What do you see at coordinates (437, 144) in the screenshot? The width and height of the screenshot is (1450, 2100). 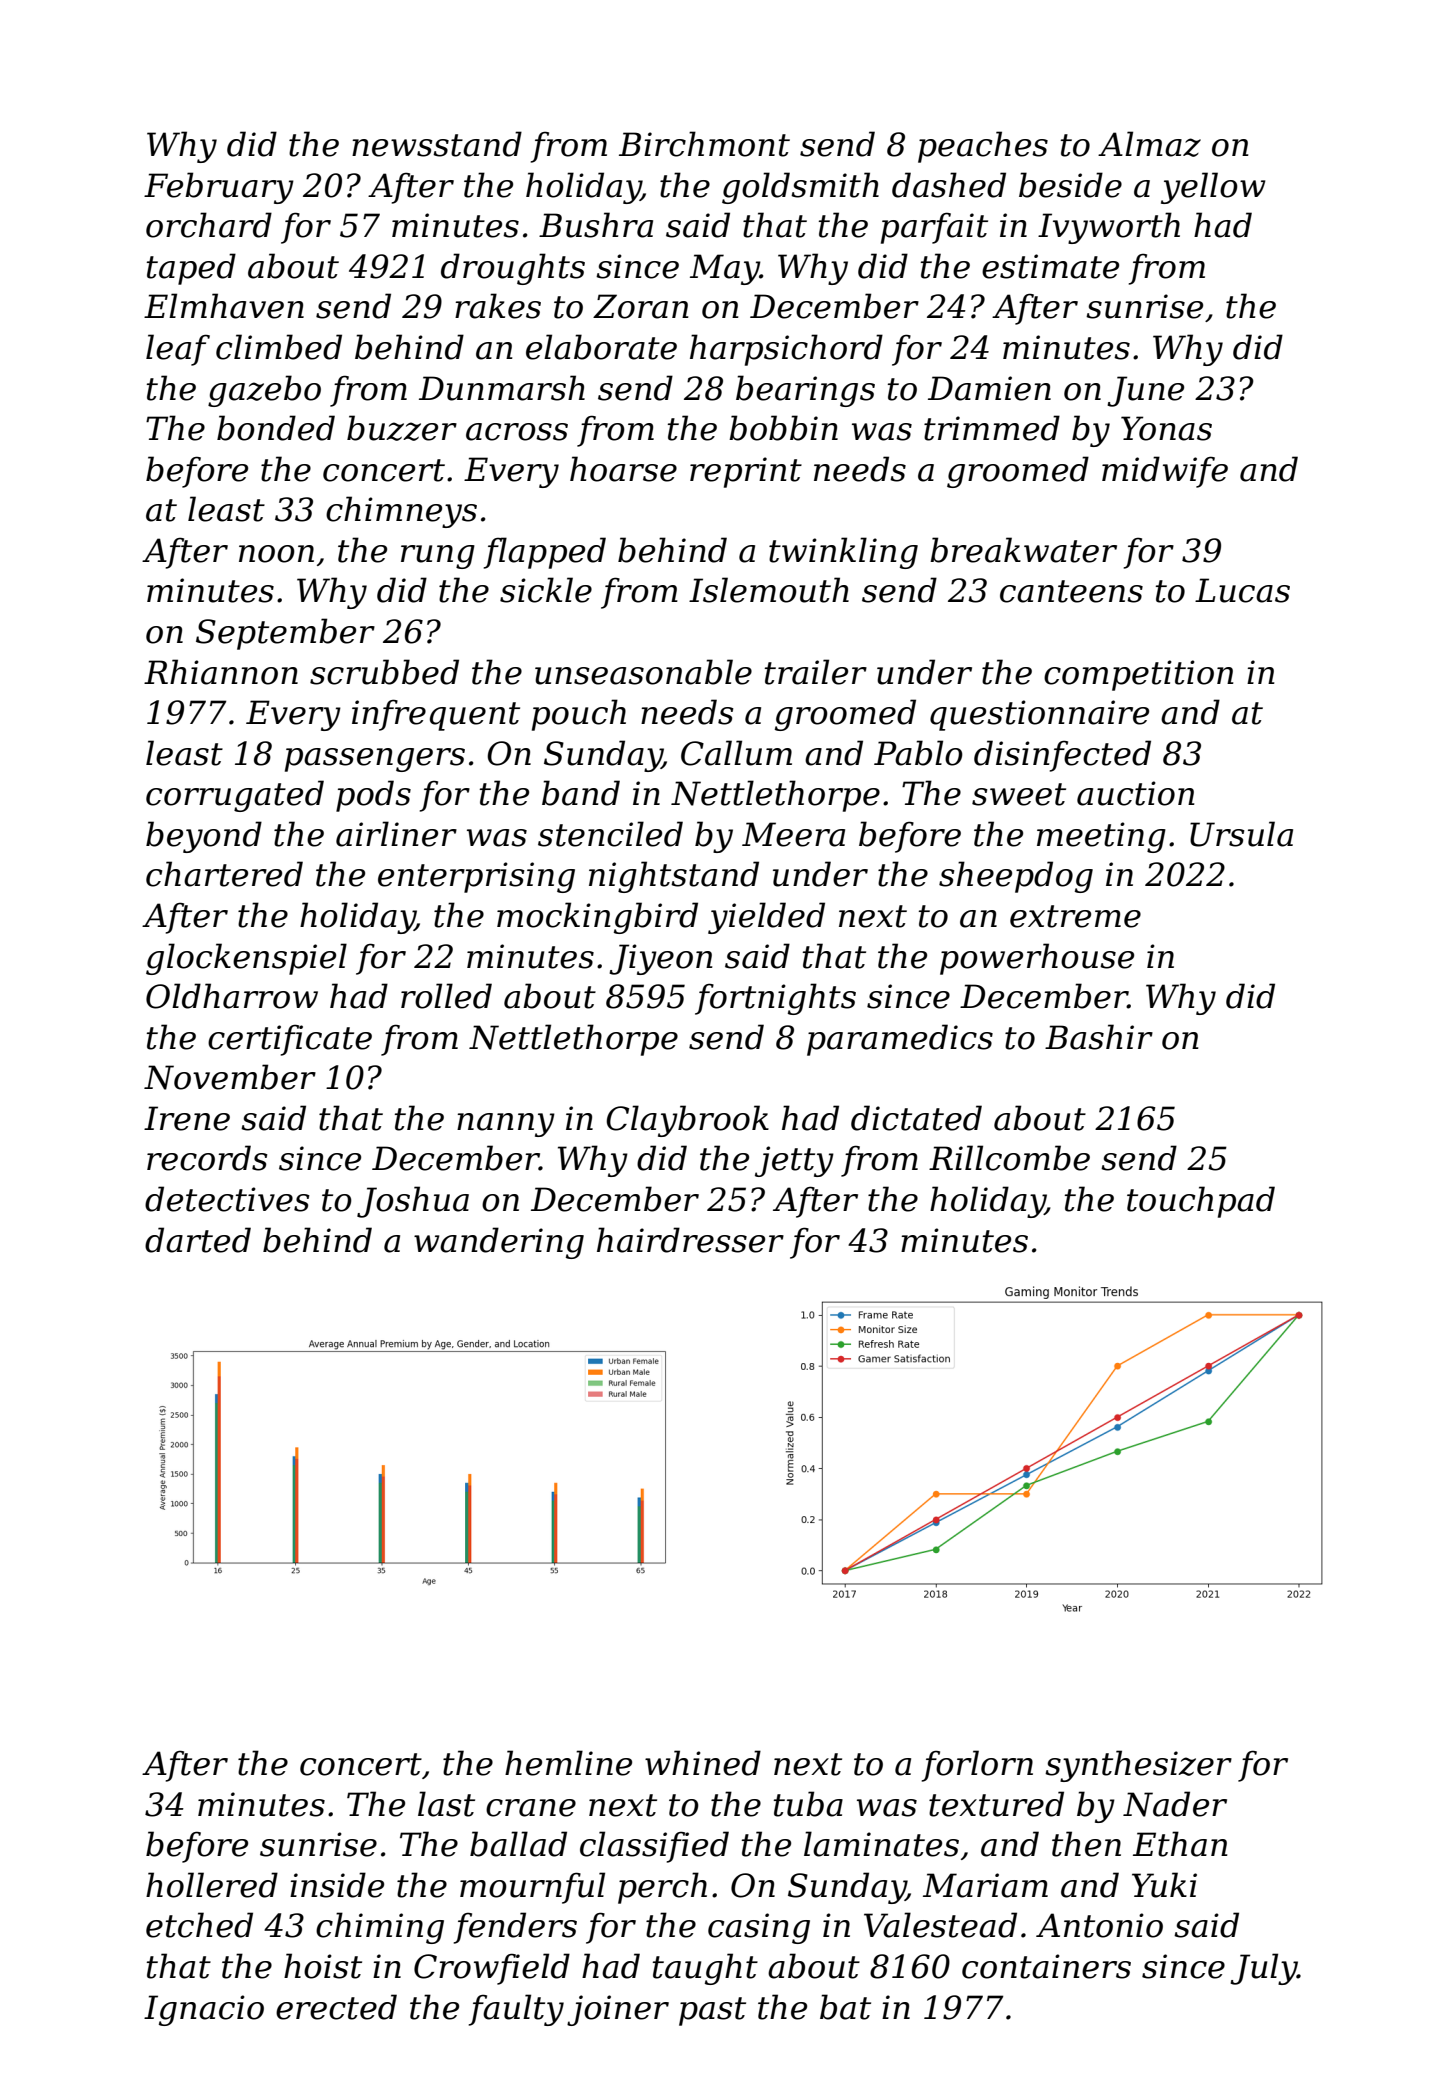 I see `newsstand` at bounding box center [437, 144].
